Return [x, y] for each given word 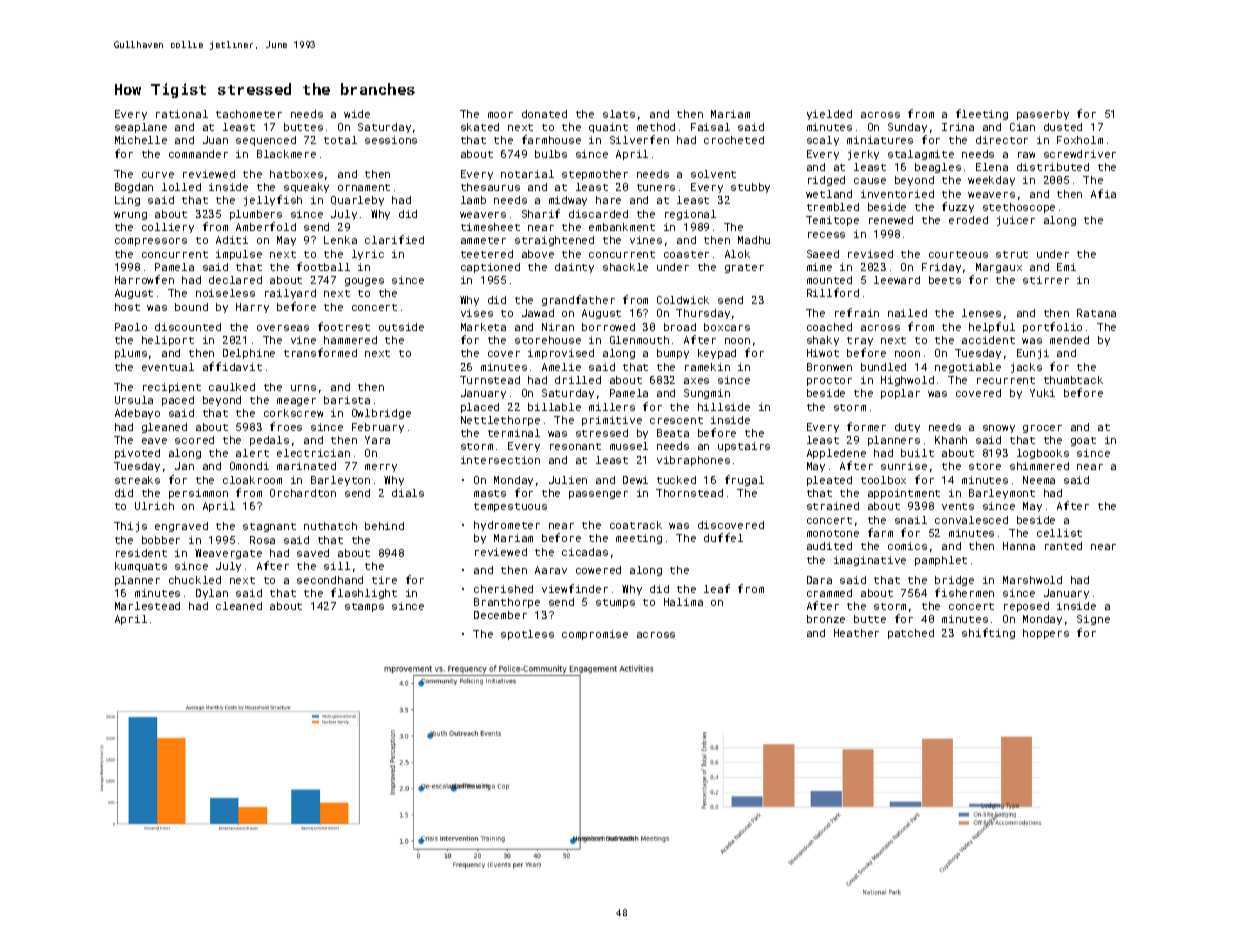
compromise [595, 635]
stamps [364, 607]
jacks [1026, 368]
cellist [1059, 533]
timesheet [490, 227]
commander [198, 154]
